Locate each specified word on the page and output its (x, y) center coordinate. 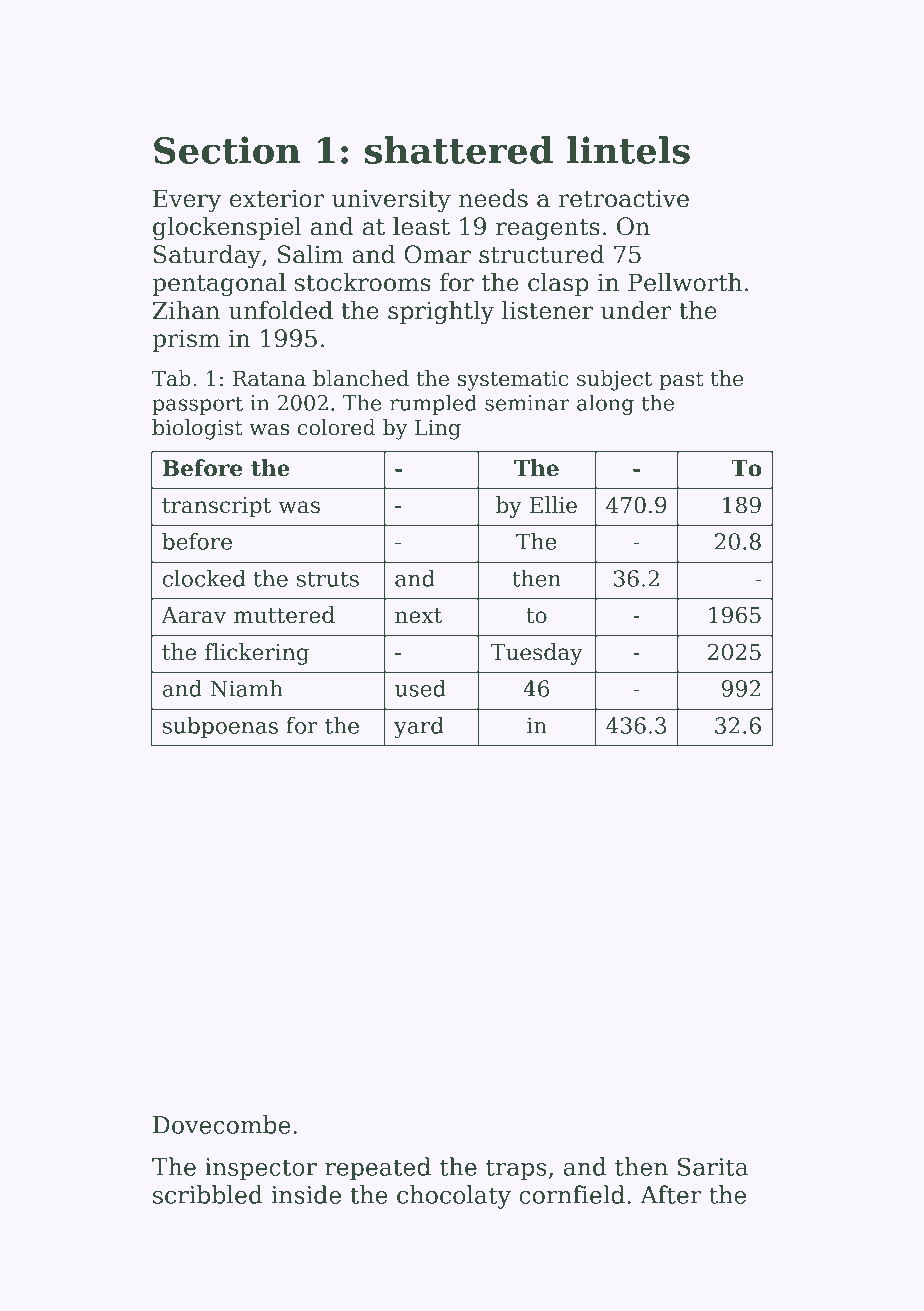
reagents (548, 229)
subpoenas (220, 727)
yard (419, 728)
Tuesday (537, 654)
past (681, 381)
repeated (378, 1169)
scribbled (208, 1194)
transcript (216, 507)
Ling (438, 429)
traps (516, 1170)
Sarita (713, 1166)
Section (227, 150)
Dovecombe (222, 1124)
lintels (628, 150)
